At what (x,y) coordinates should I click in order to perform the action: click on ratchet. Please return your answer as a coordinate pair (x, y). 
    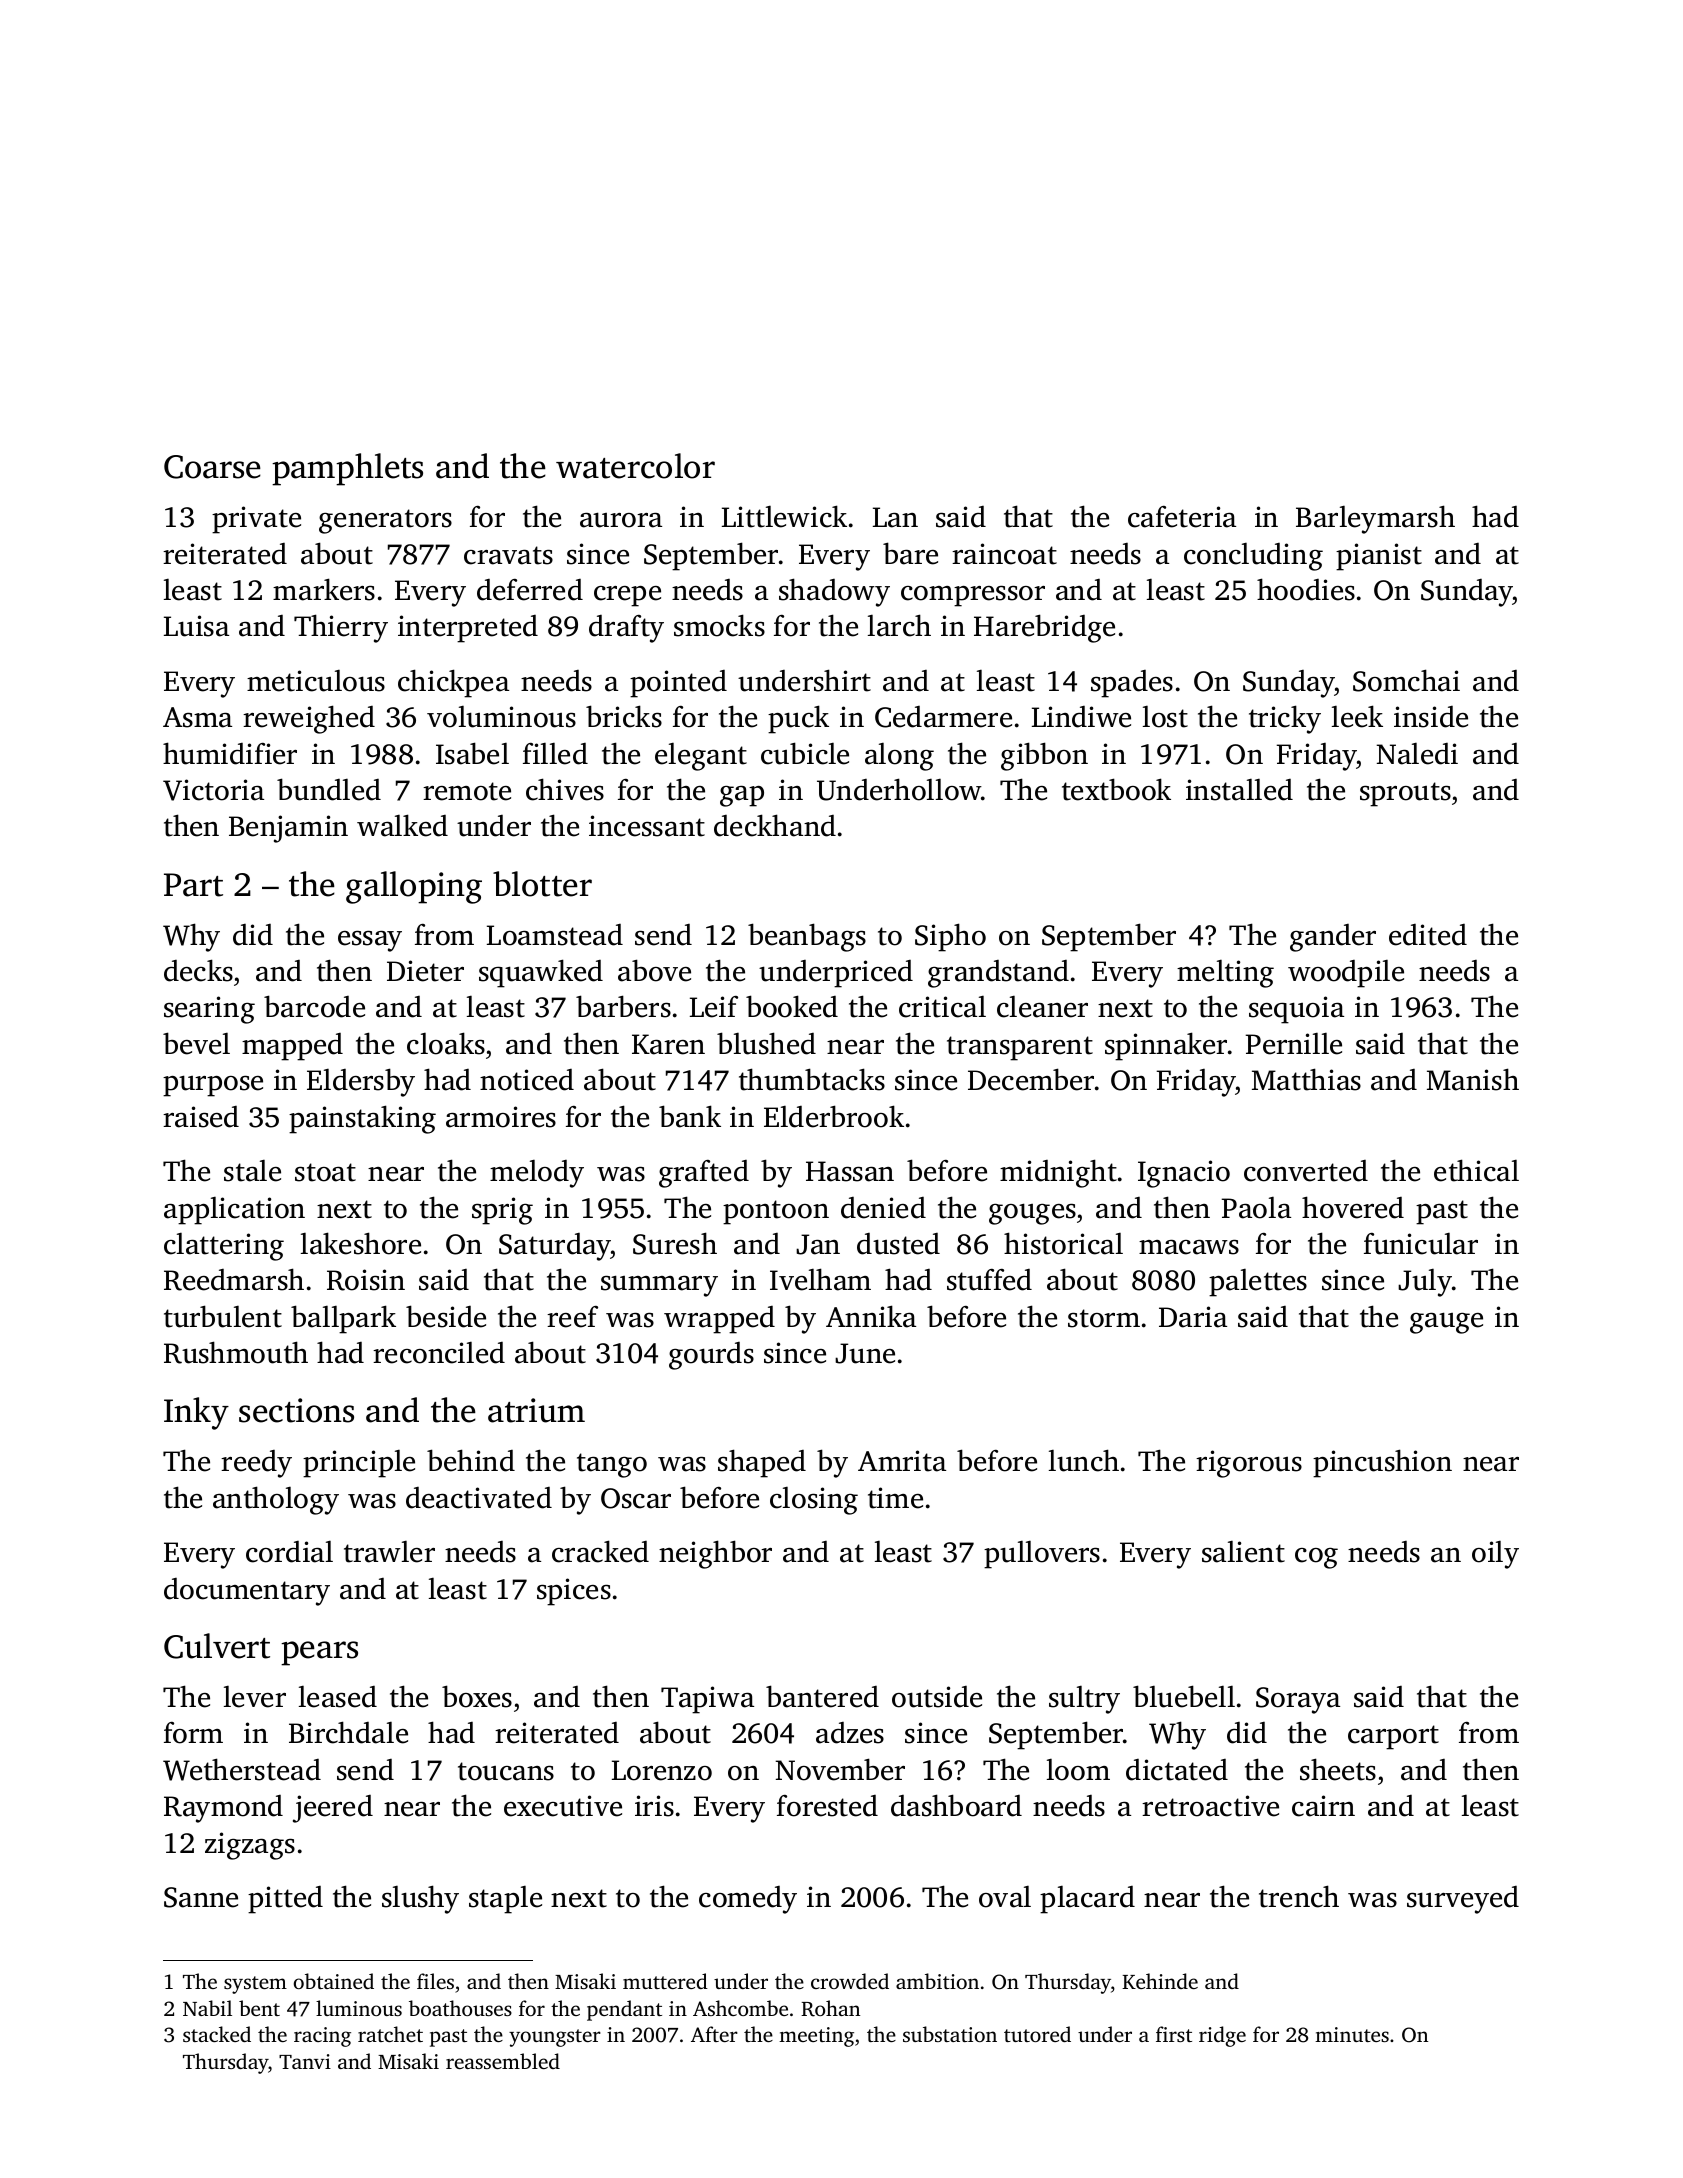
    Looking at the image, I should click on (390, 2034).
